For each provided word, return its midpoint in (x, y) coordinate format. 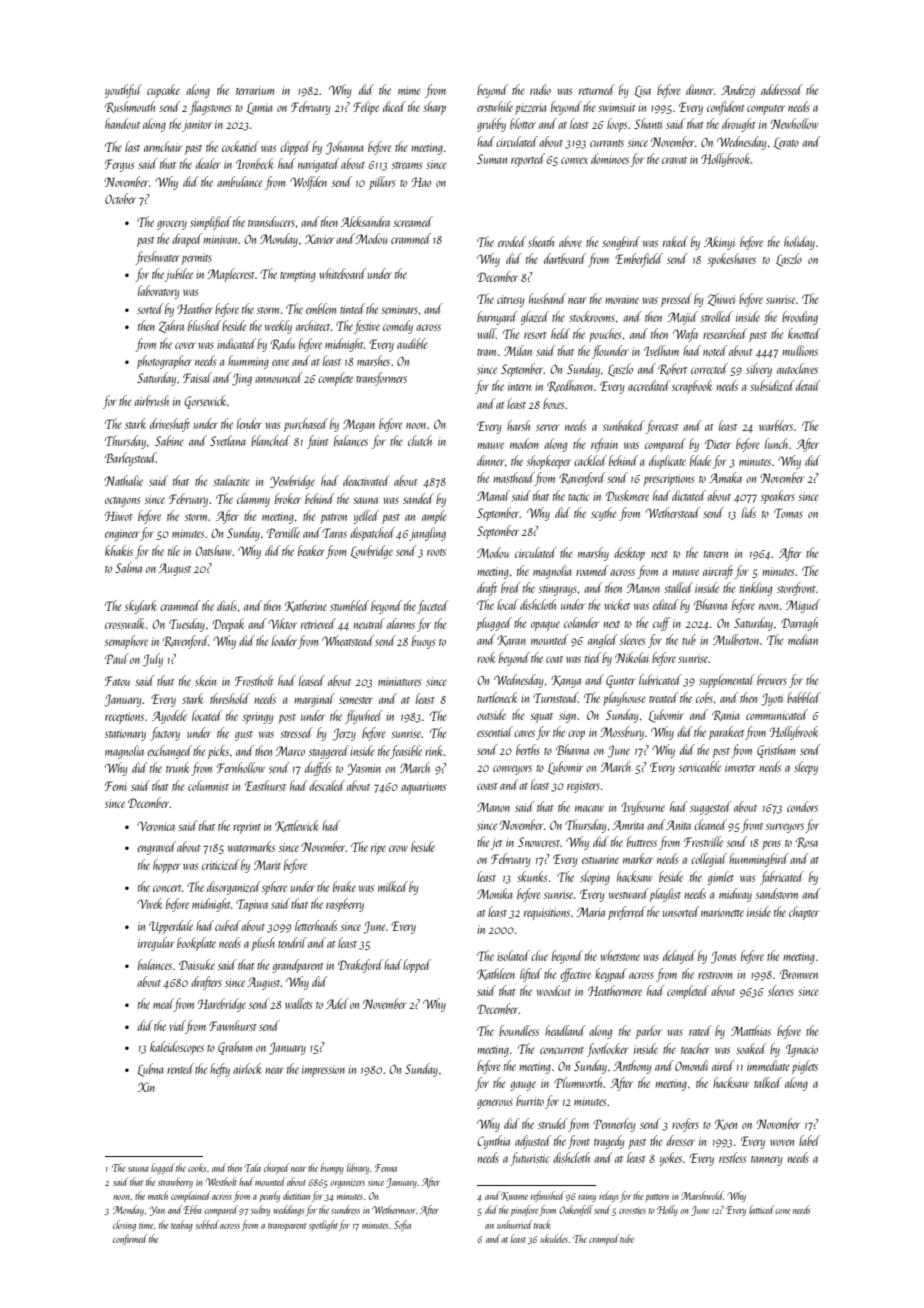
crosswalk (125, 623)
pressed (676, 300)
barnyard (497, 318)
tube (627, 1238)
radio (540, 89)
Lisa (642, 91)
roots (436, 552)
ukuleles (554, 1238)
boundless (519, 1030)
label (809, 1140)
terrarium (255, 90)
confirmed (130, 1239)
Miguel (803, 606)
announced (279, 377)
